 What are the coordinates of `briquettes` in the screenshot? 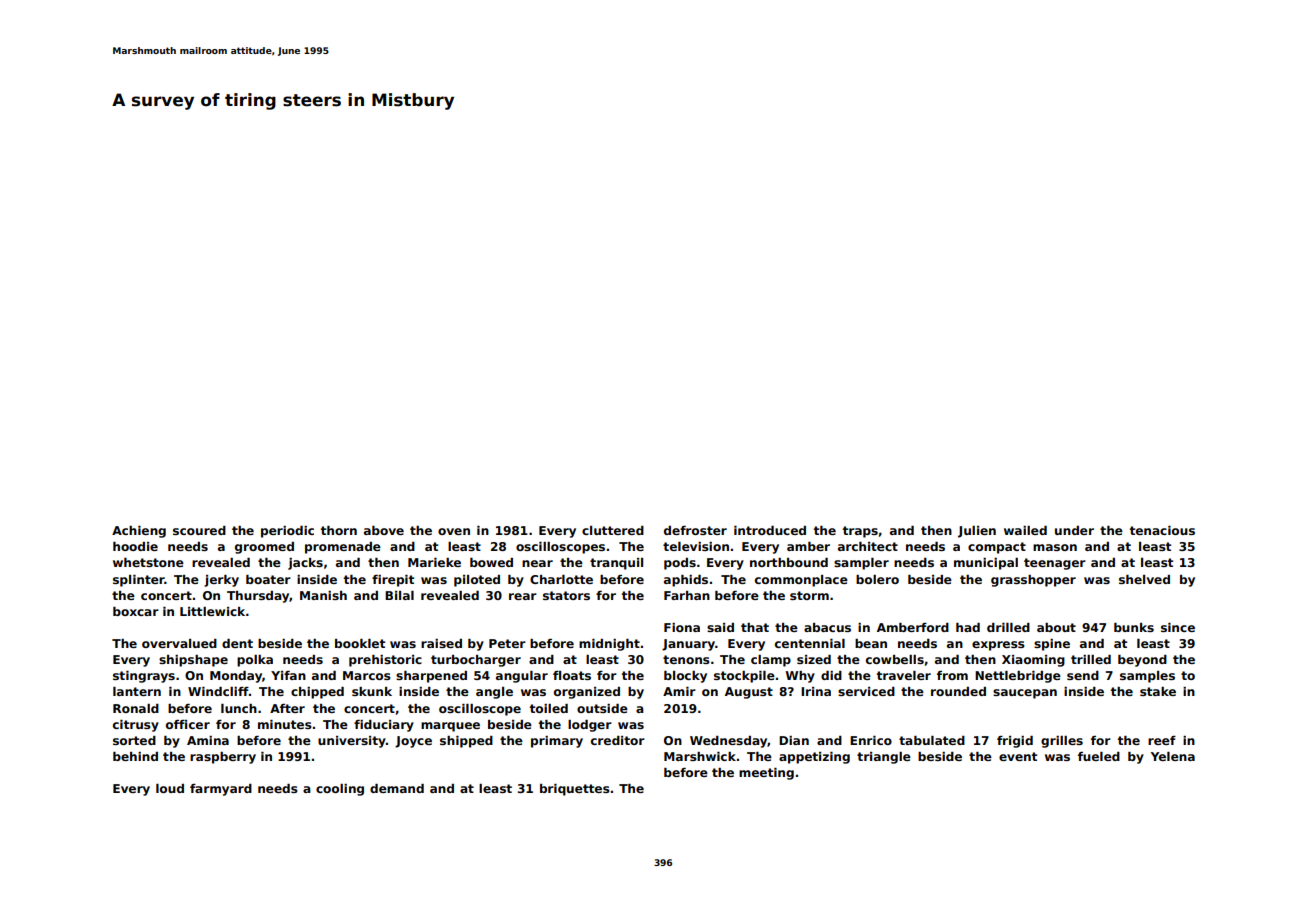 It's located at (575, 790).
